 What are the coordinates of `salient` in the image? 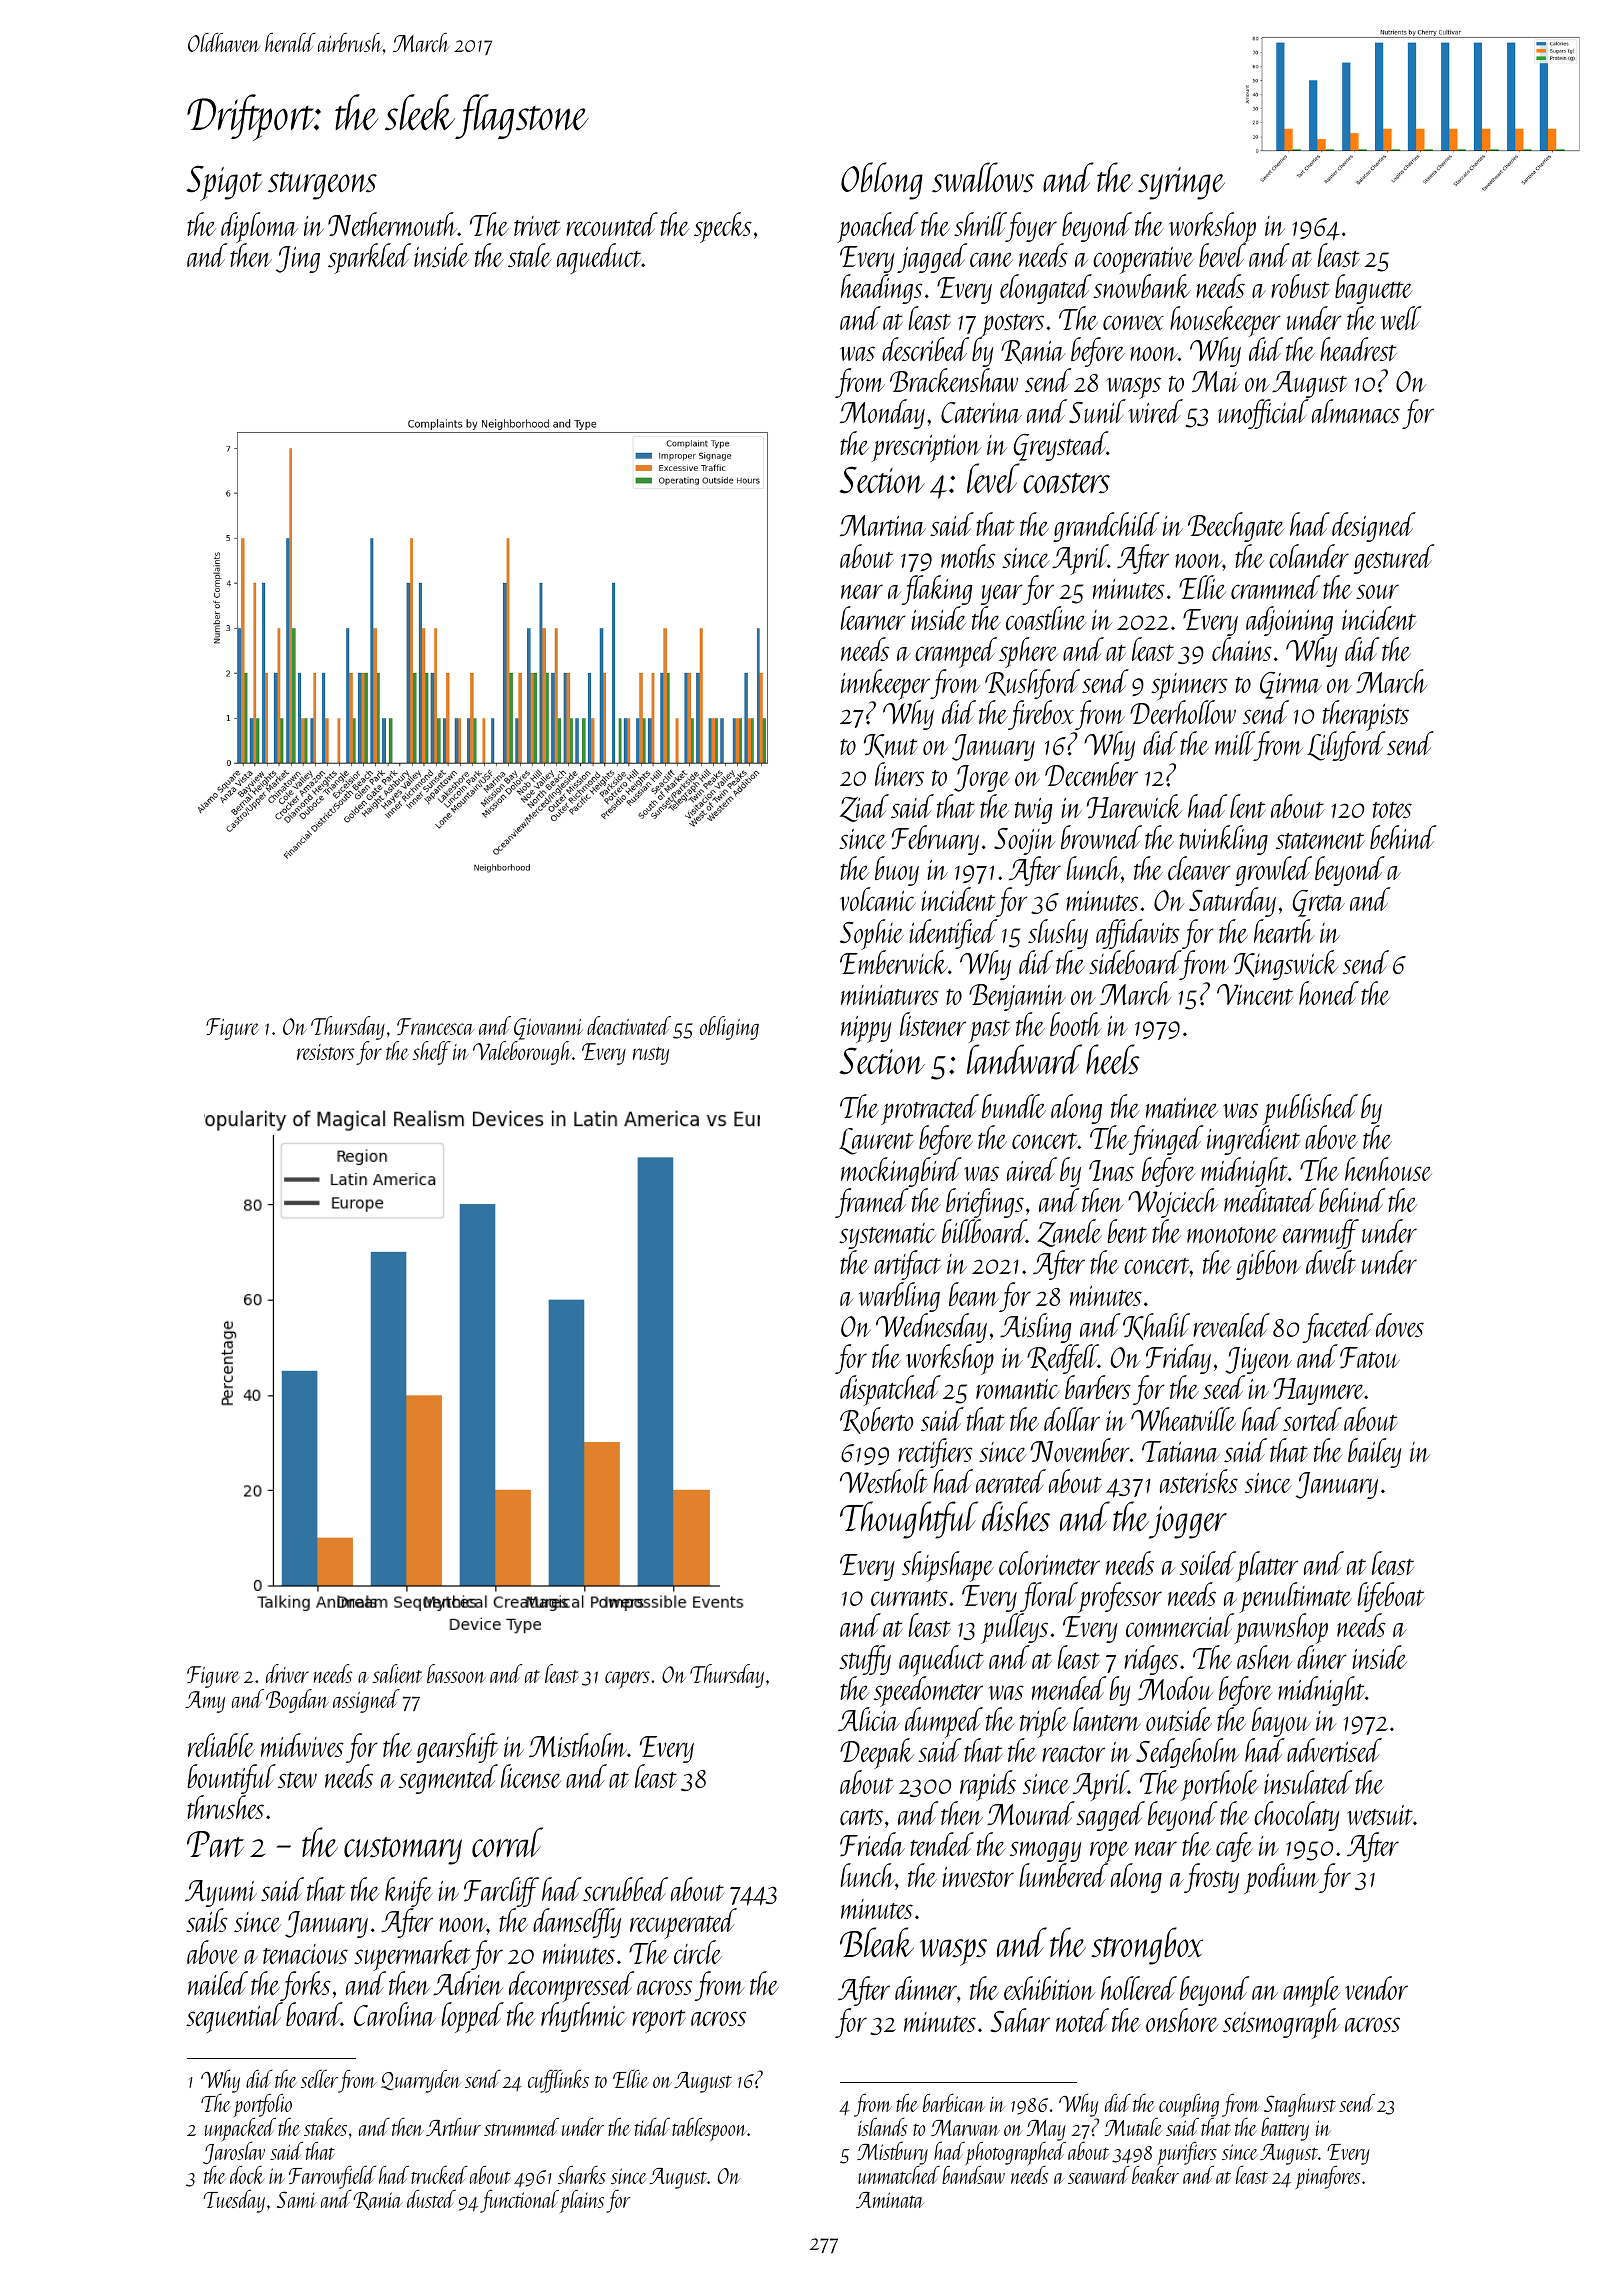 It's located at (398, 1673).
